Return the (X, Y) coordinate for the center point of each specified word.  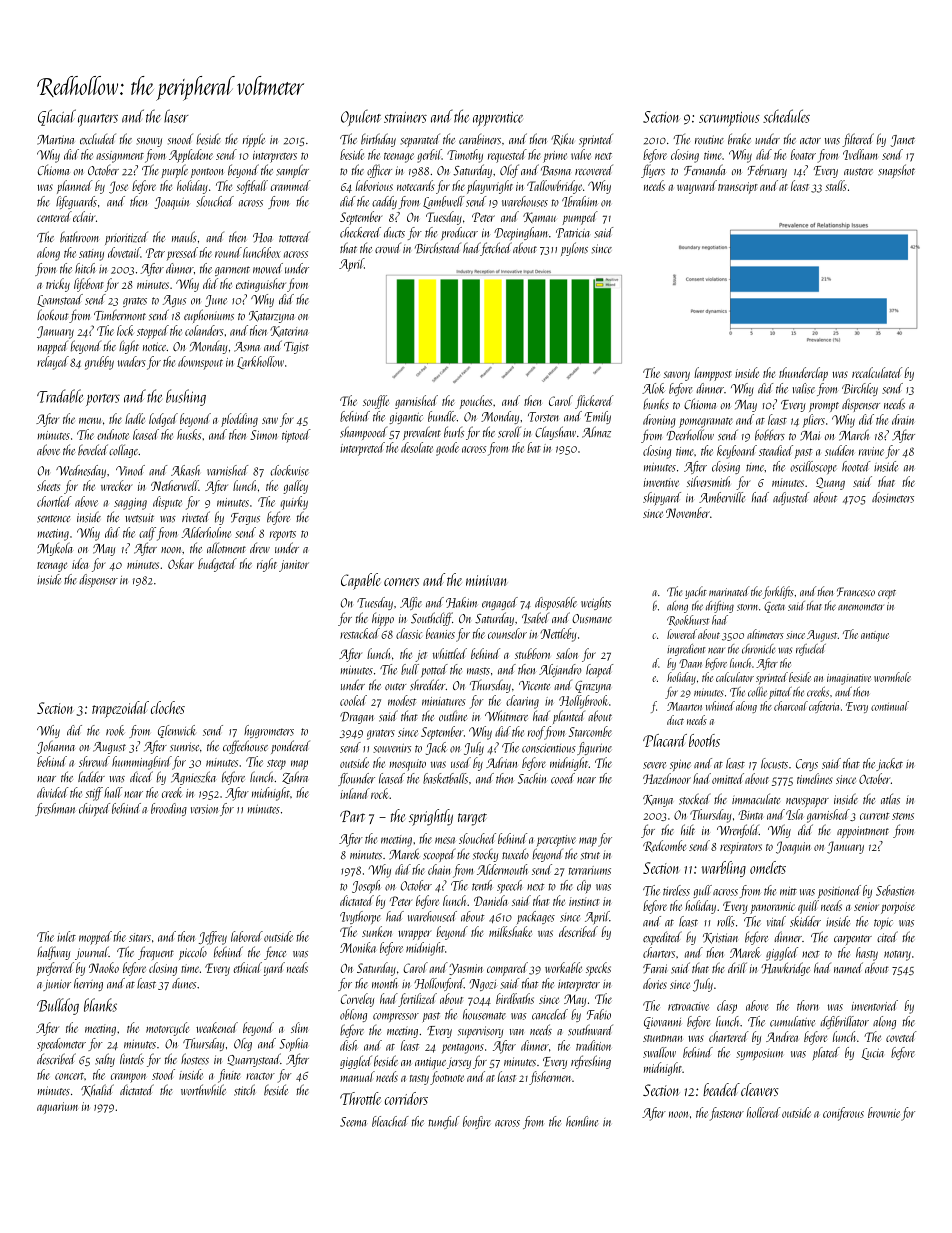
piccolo (193, 953)
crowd (388, 248)
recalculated (877, 372)
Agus (174, 301)
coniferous (843, 1114)
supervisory (480, 1032)
